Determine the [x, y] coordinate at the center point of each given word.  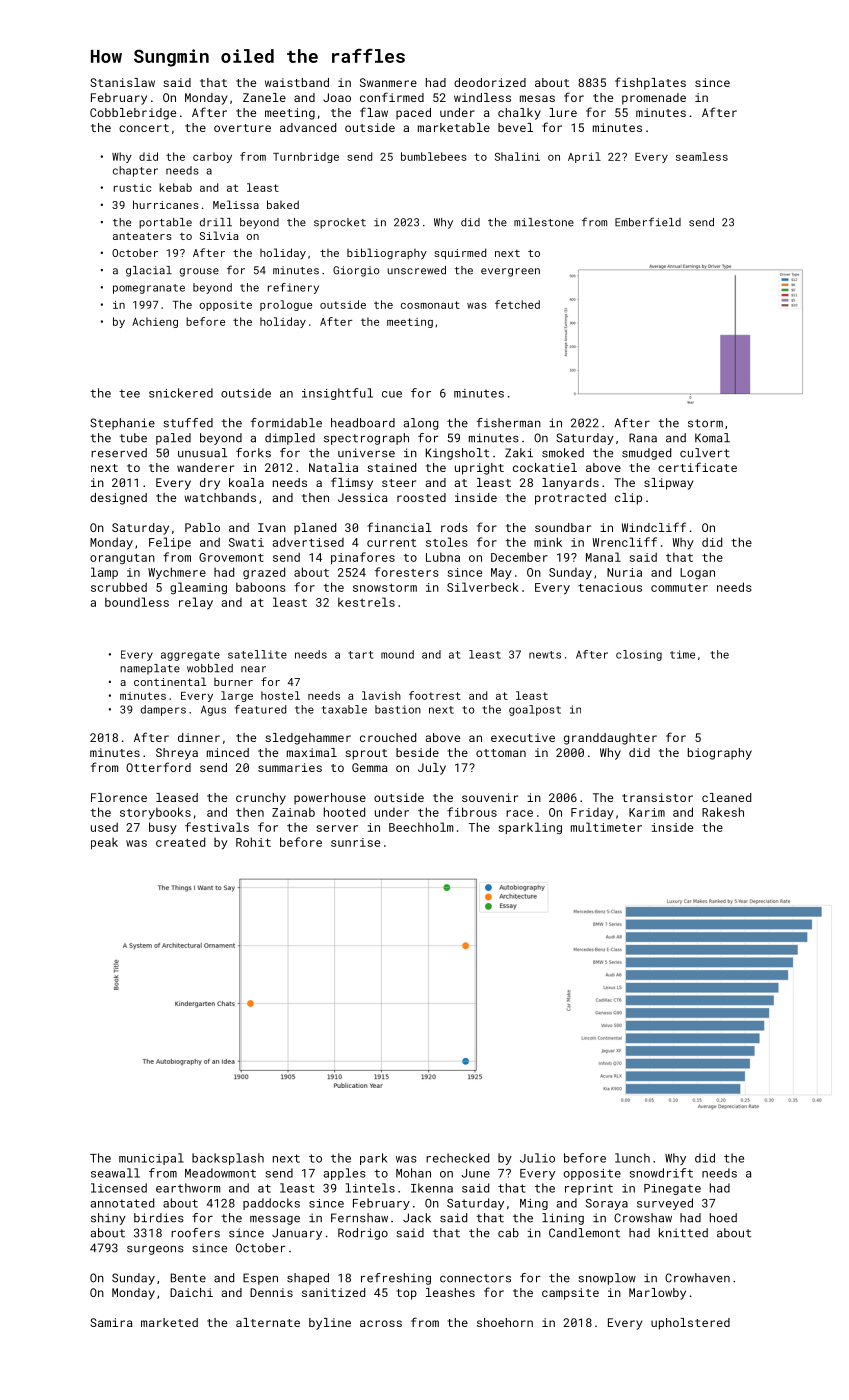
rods [454, 527]
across [381, 1323]
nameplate [150, 669]
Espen [260, 1279]
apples [344, 1174]
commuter [679, 588]
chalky [519, 114]
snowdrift [661, 1173]
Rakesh [723, 812]
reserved [119, 453]
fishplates [650, 83]
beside [417, 752]
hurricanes [166, 204]
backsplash [228, 1159]
